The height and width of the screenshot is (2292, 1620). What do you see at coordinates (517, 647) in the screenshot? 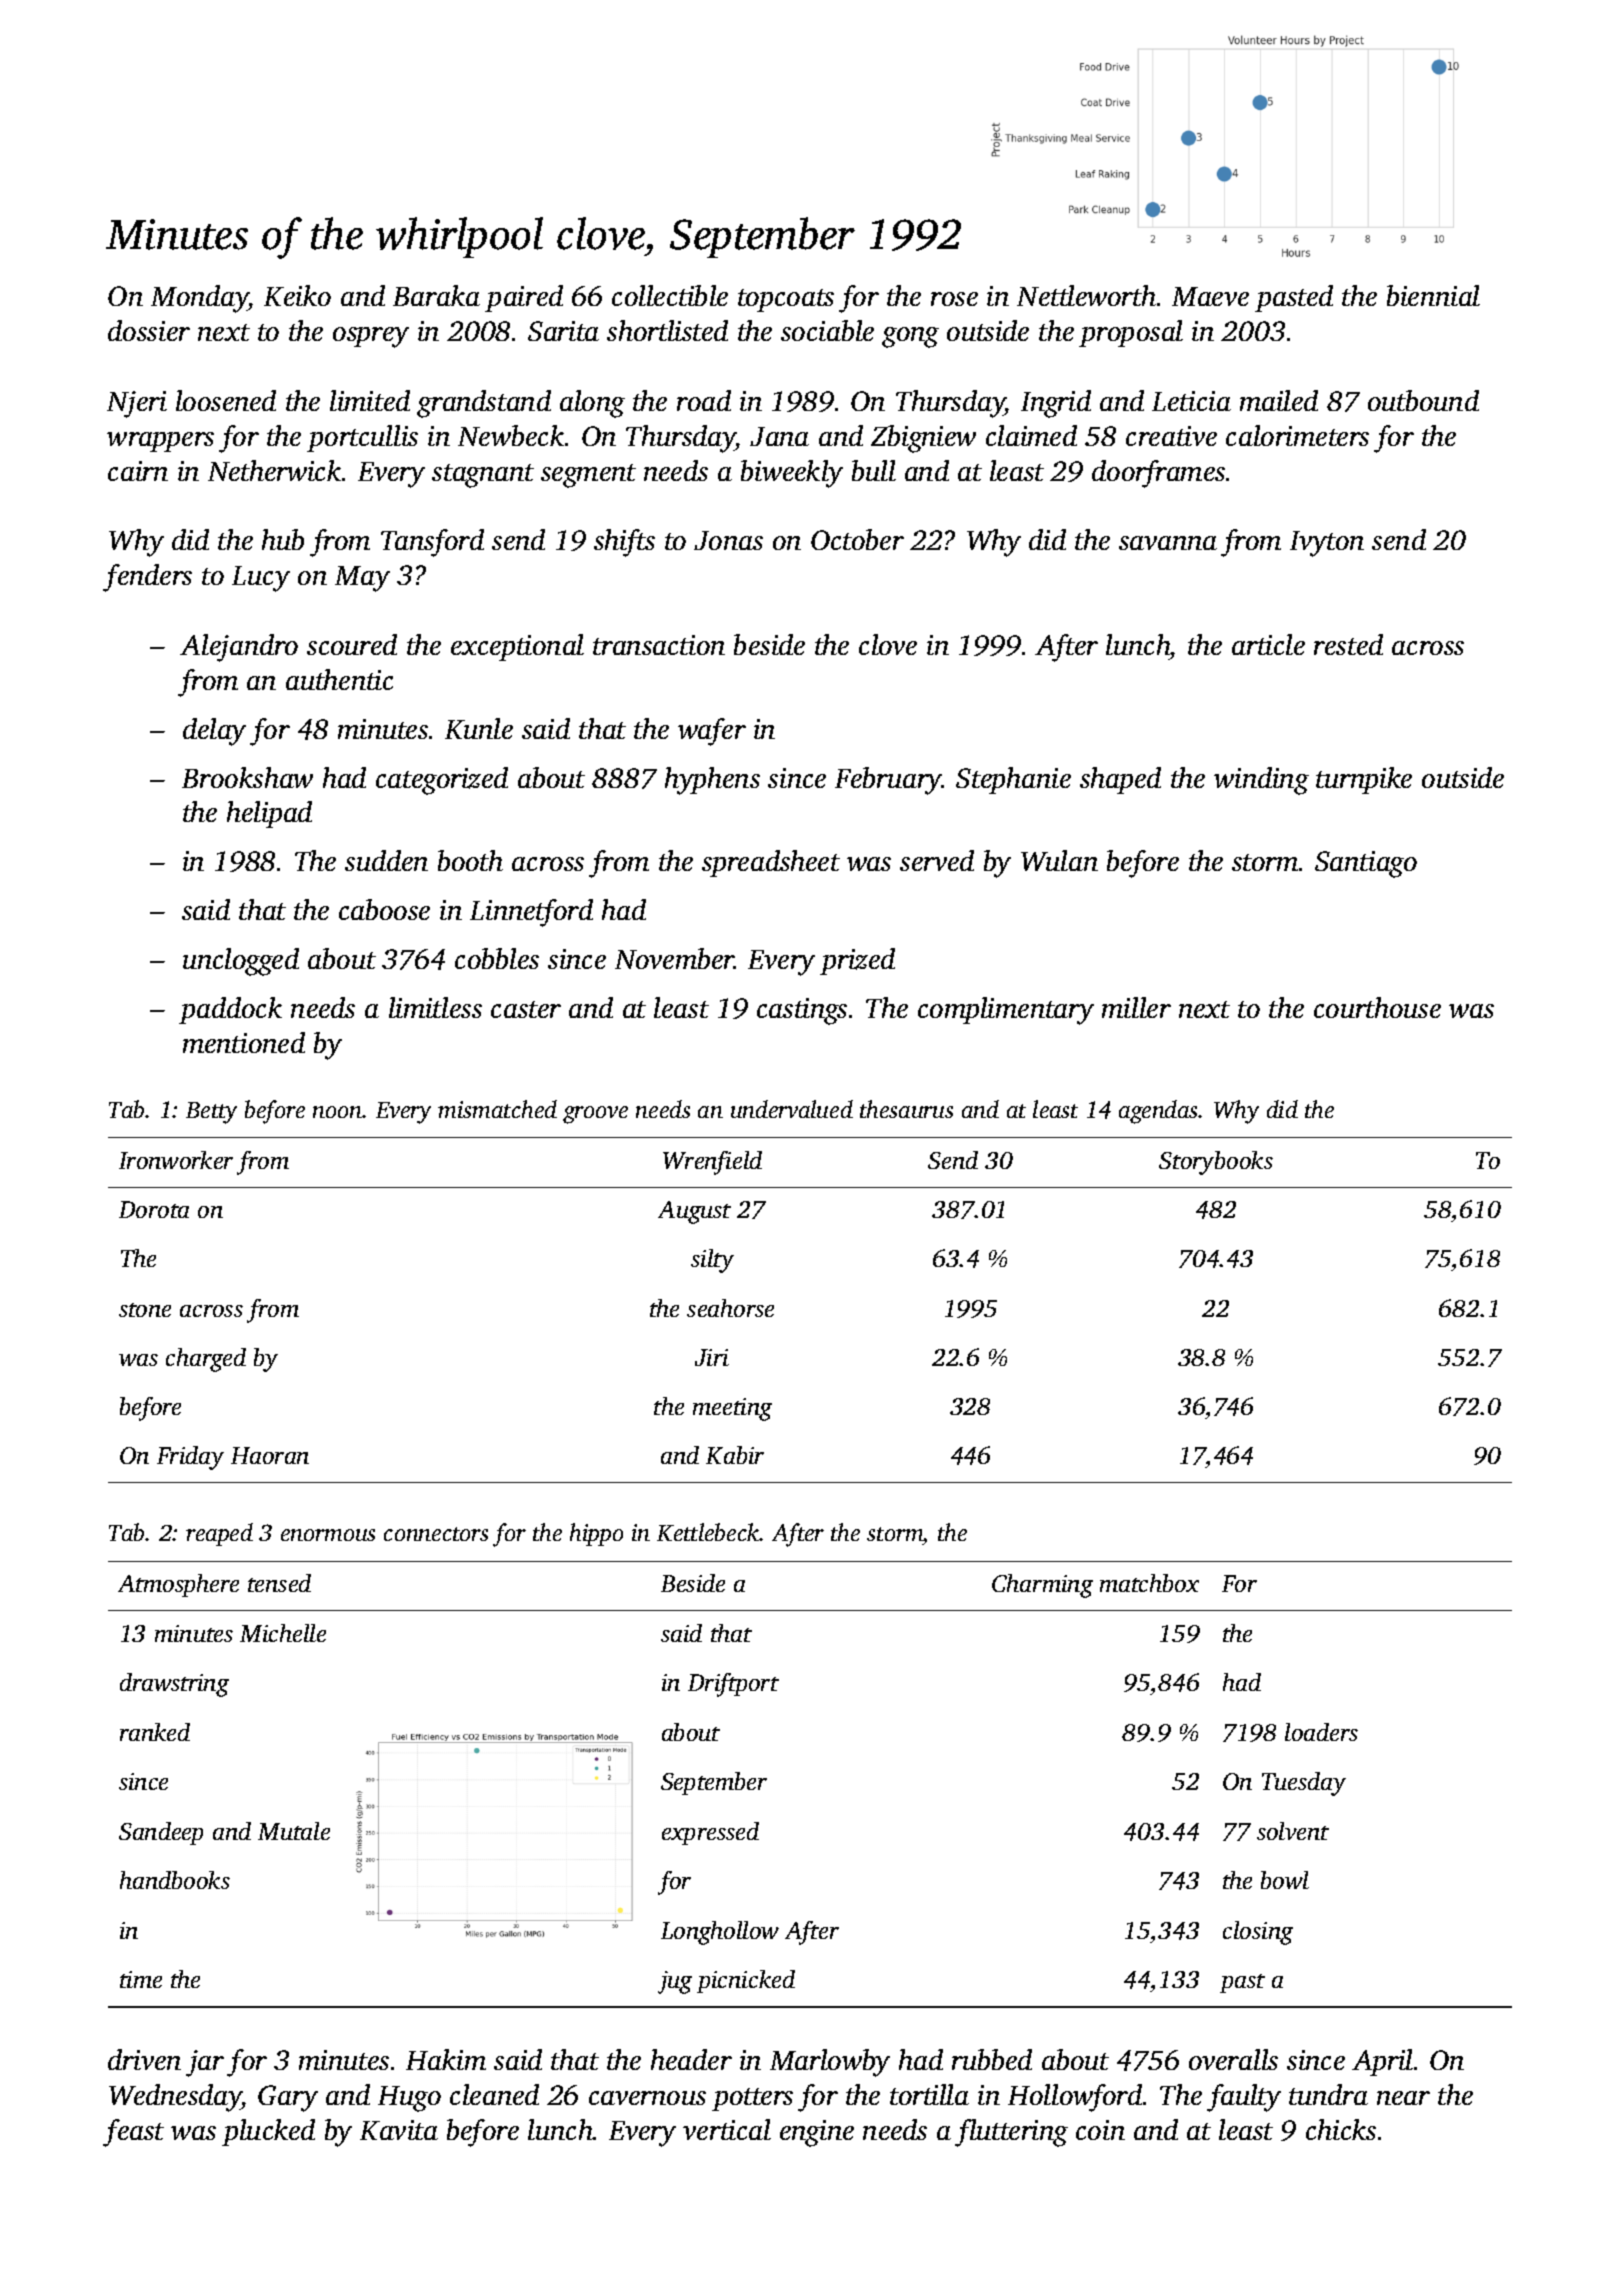
I see `exceptional` at bounding box center [517, 647].
